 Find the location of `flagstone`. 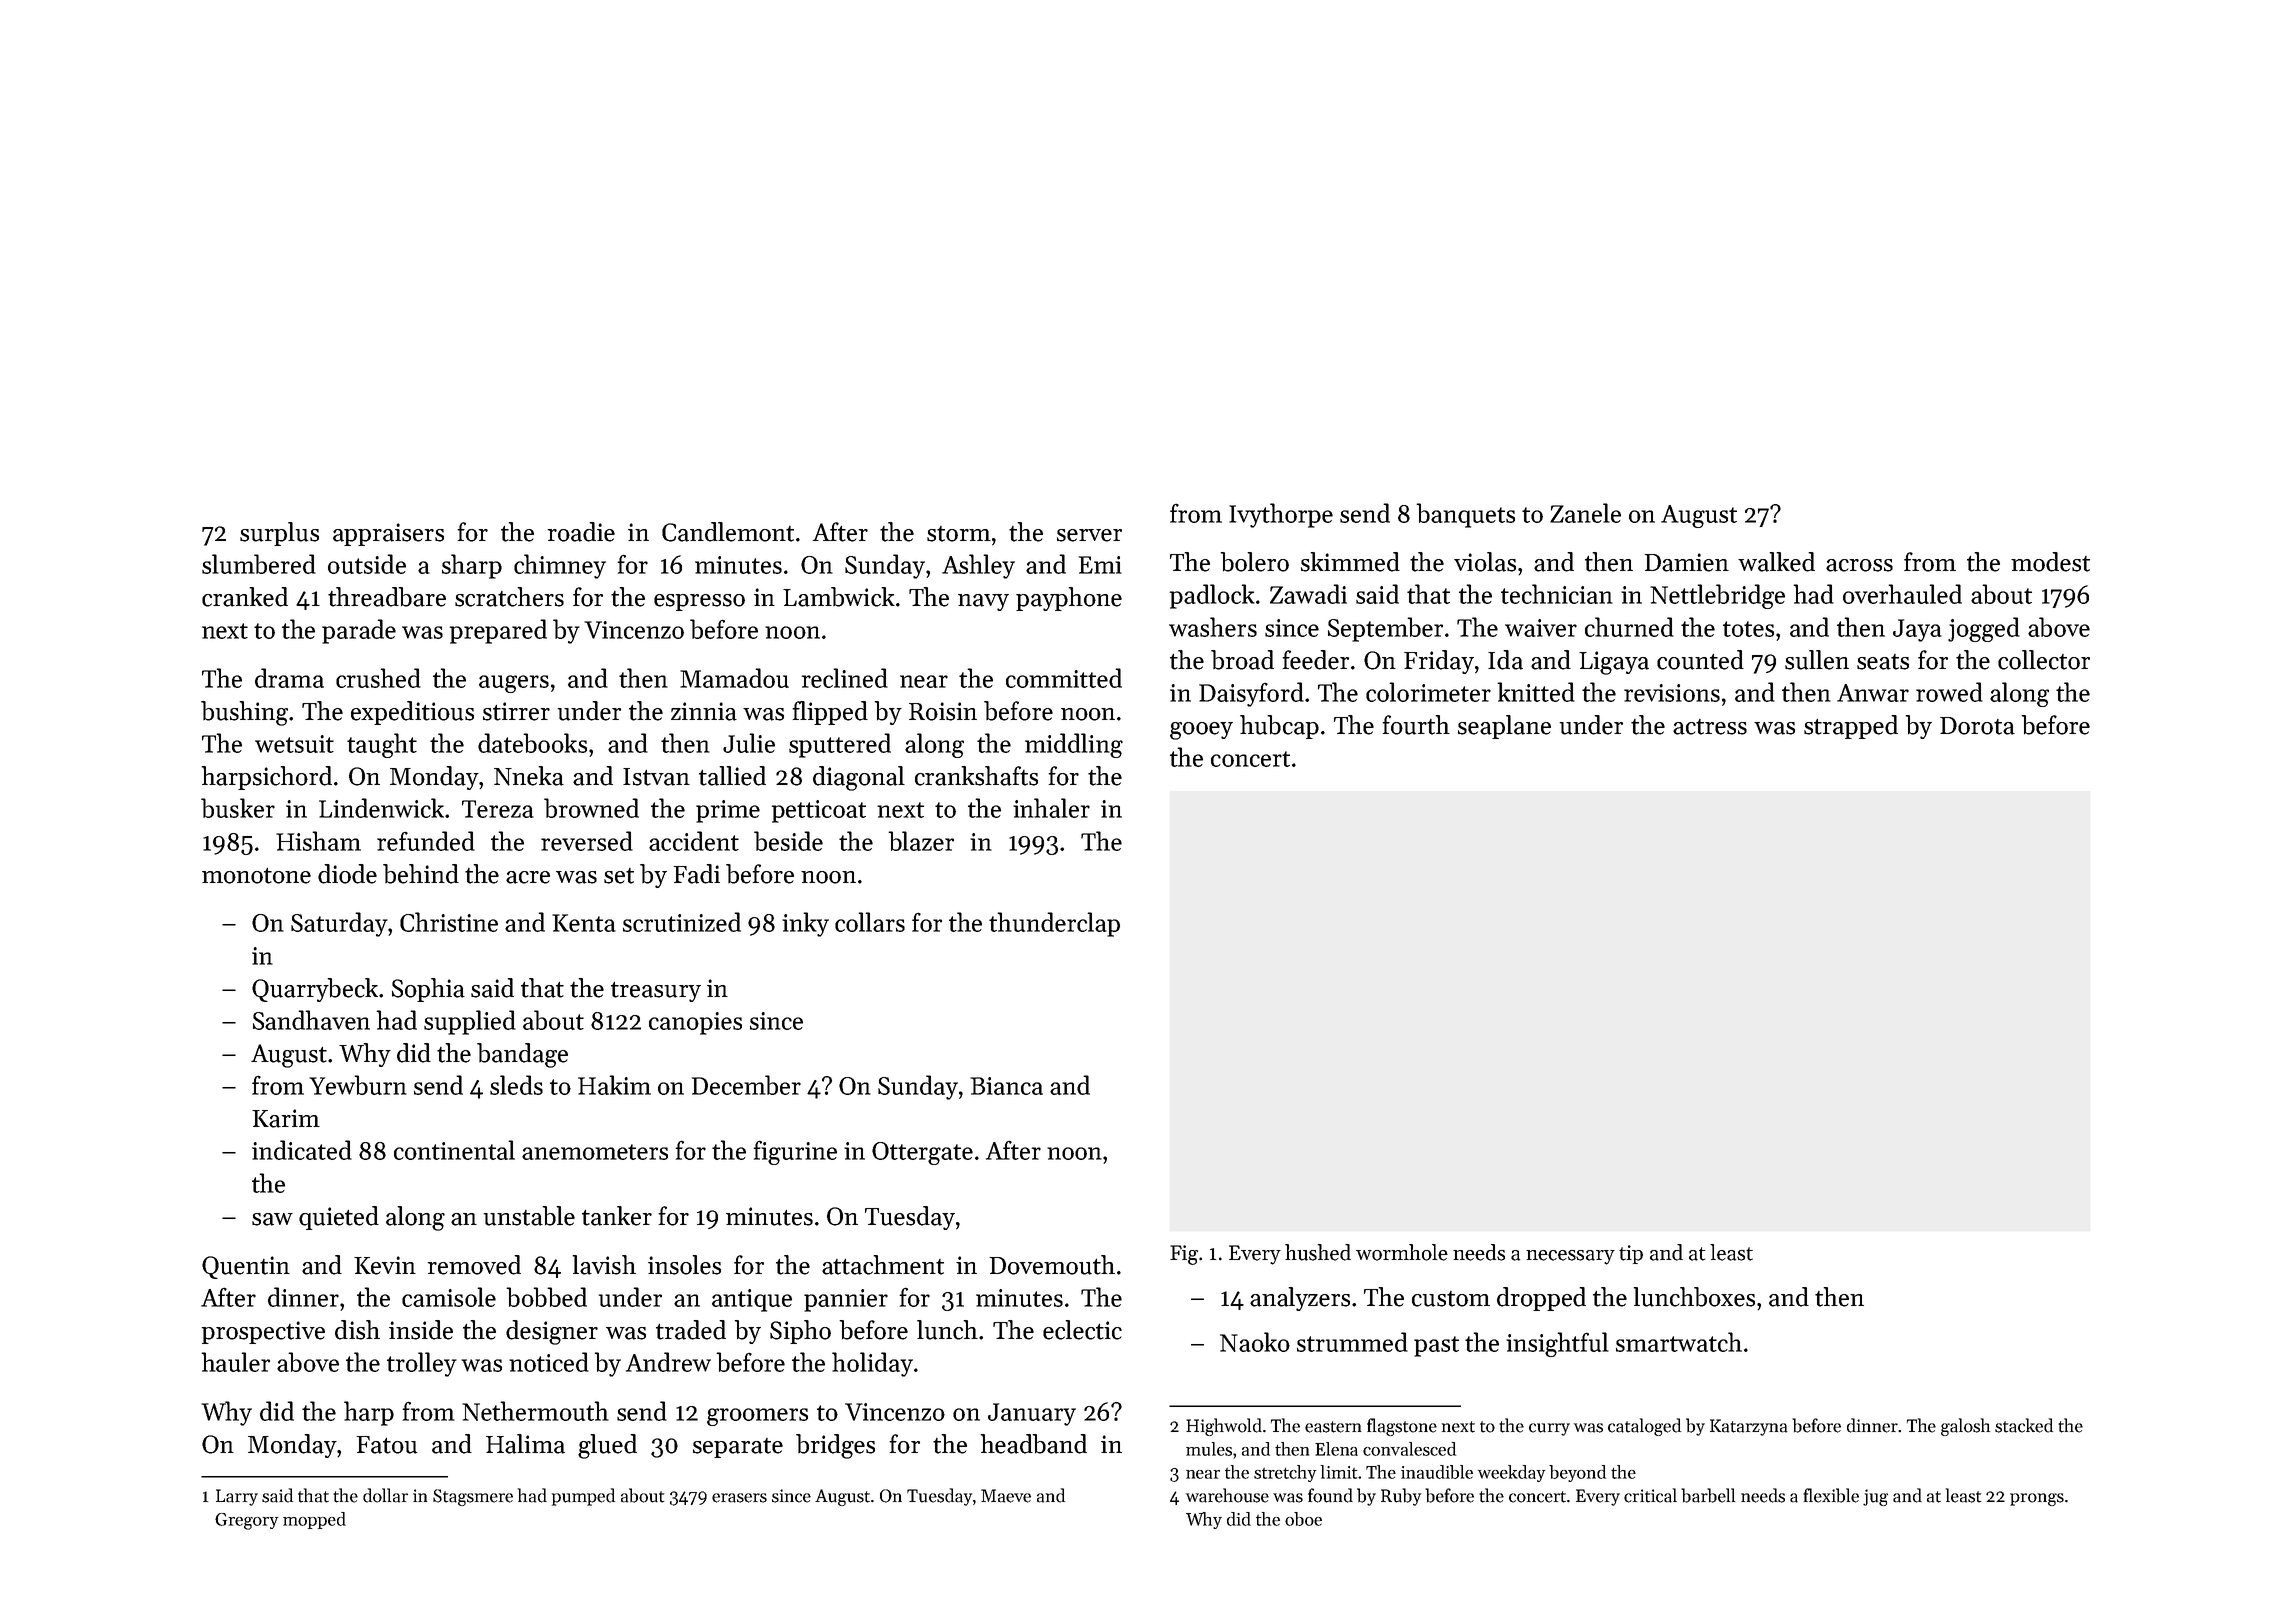

flagstone is located at coordinates (1402, 1427).
